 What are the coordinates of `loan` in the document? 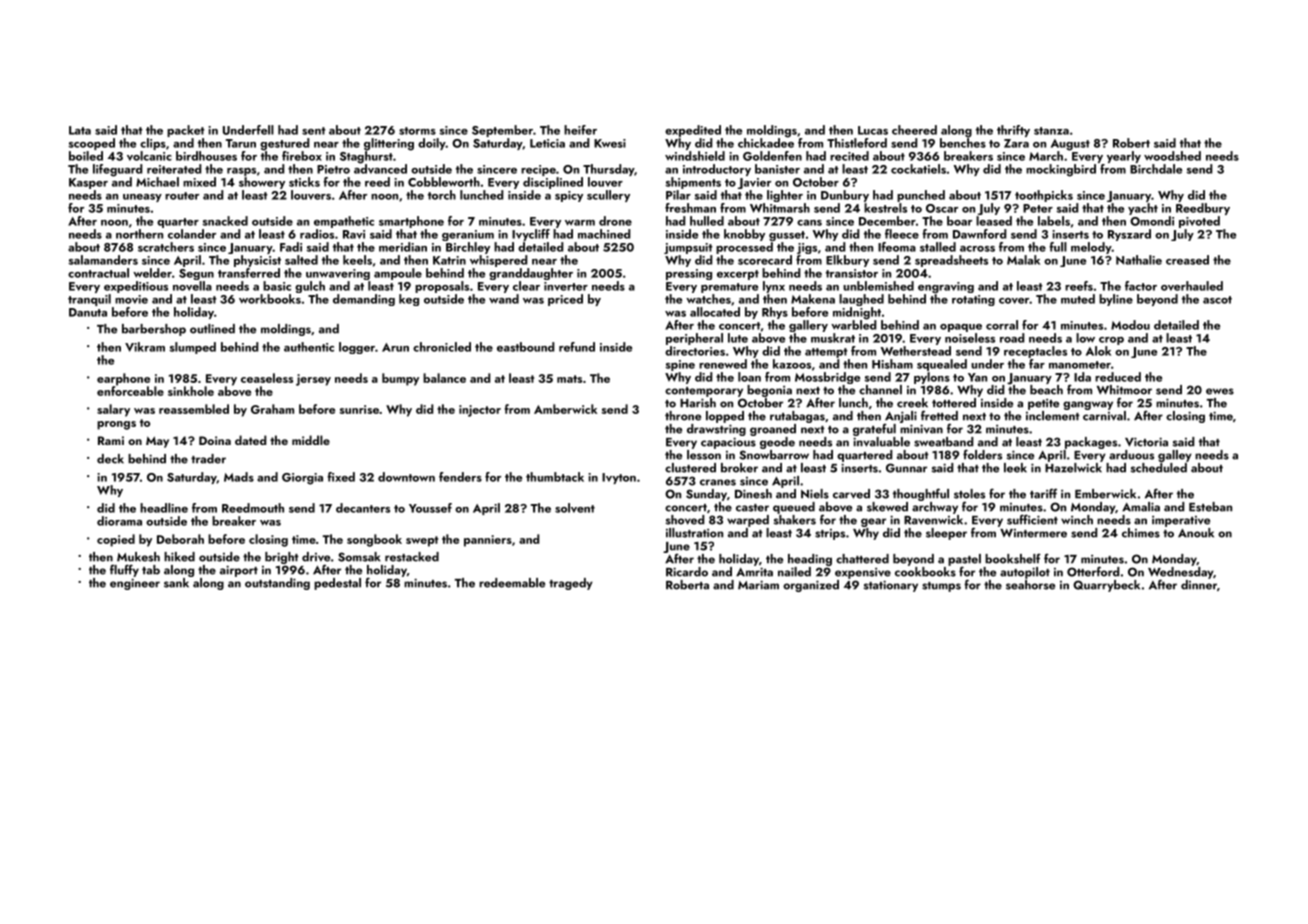 It's located at (749, 377).
